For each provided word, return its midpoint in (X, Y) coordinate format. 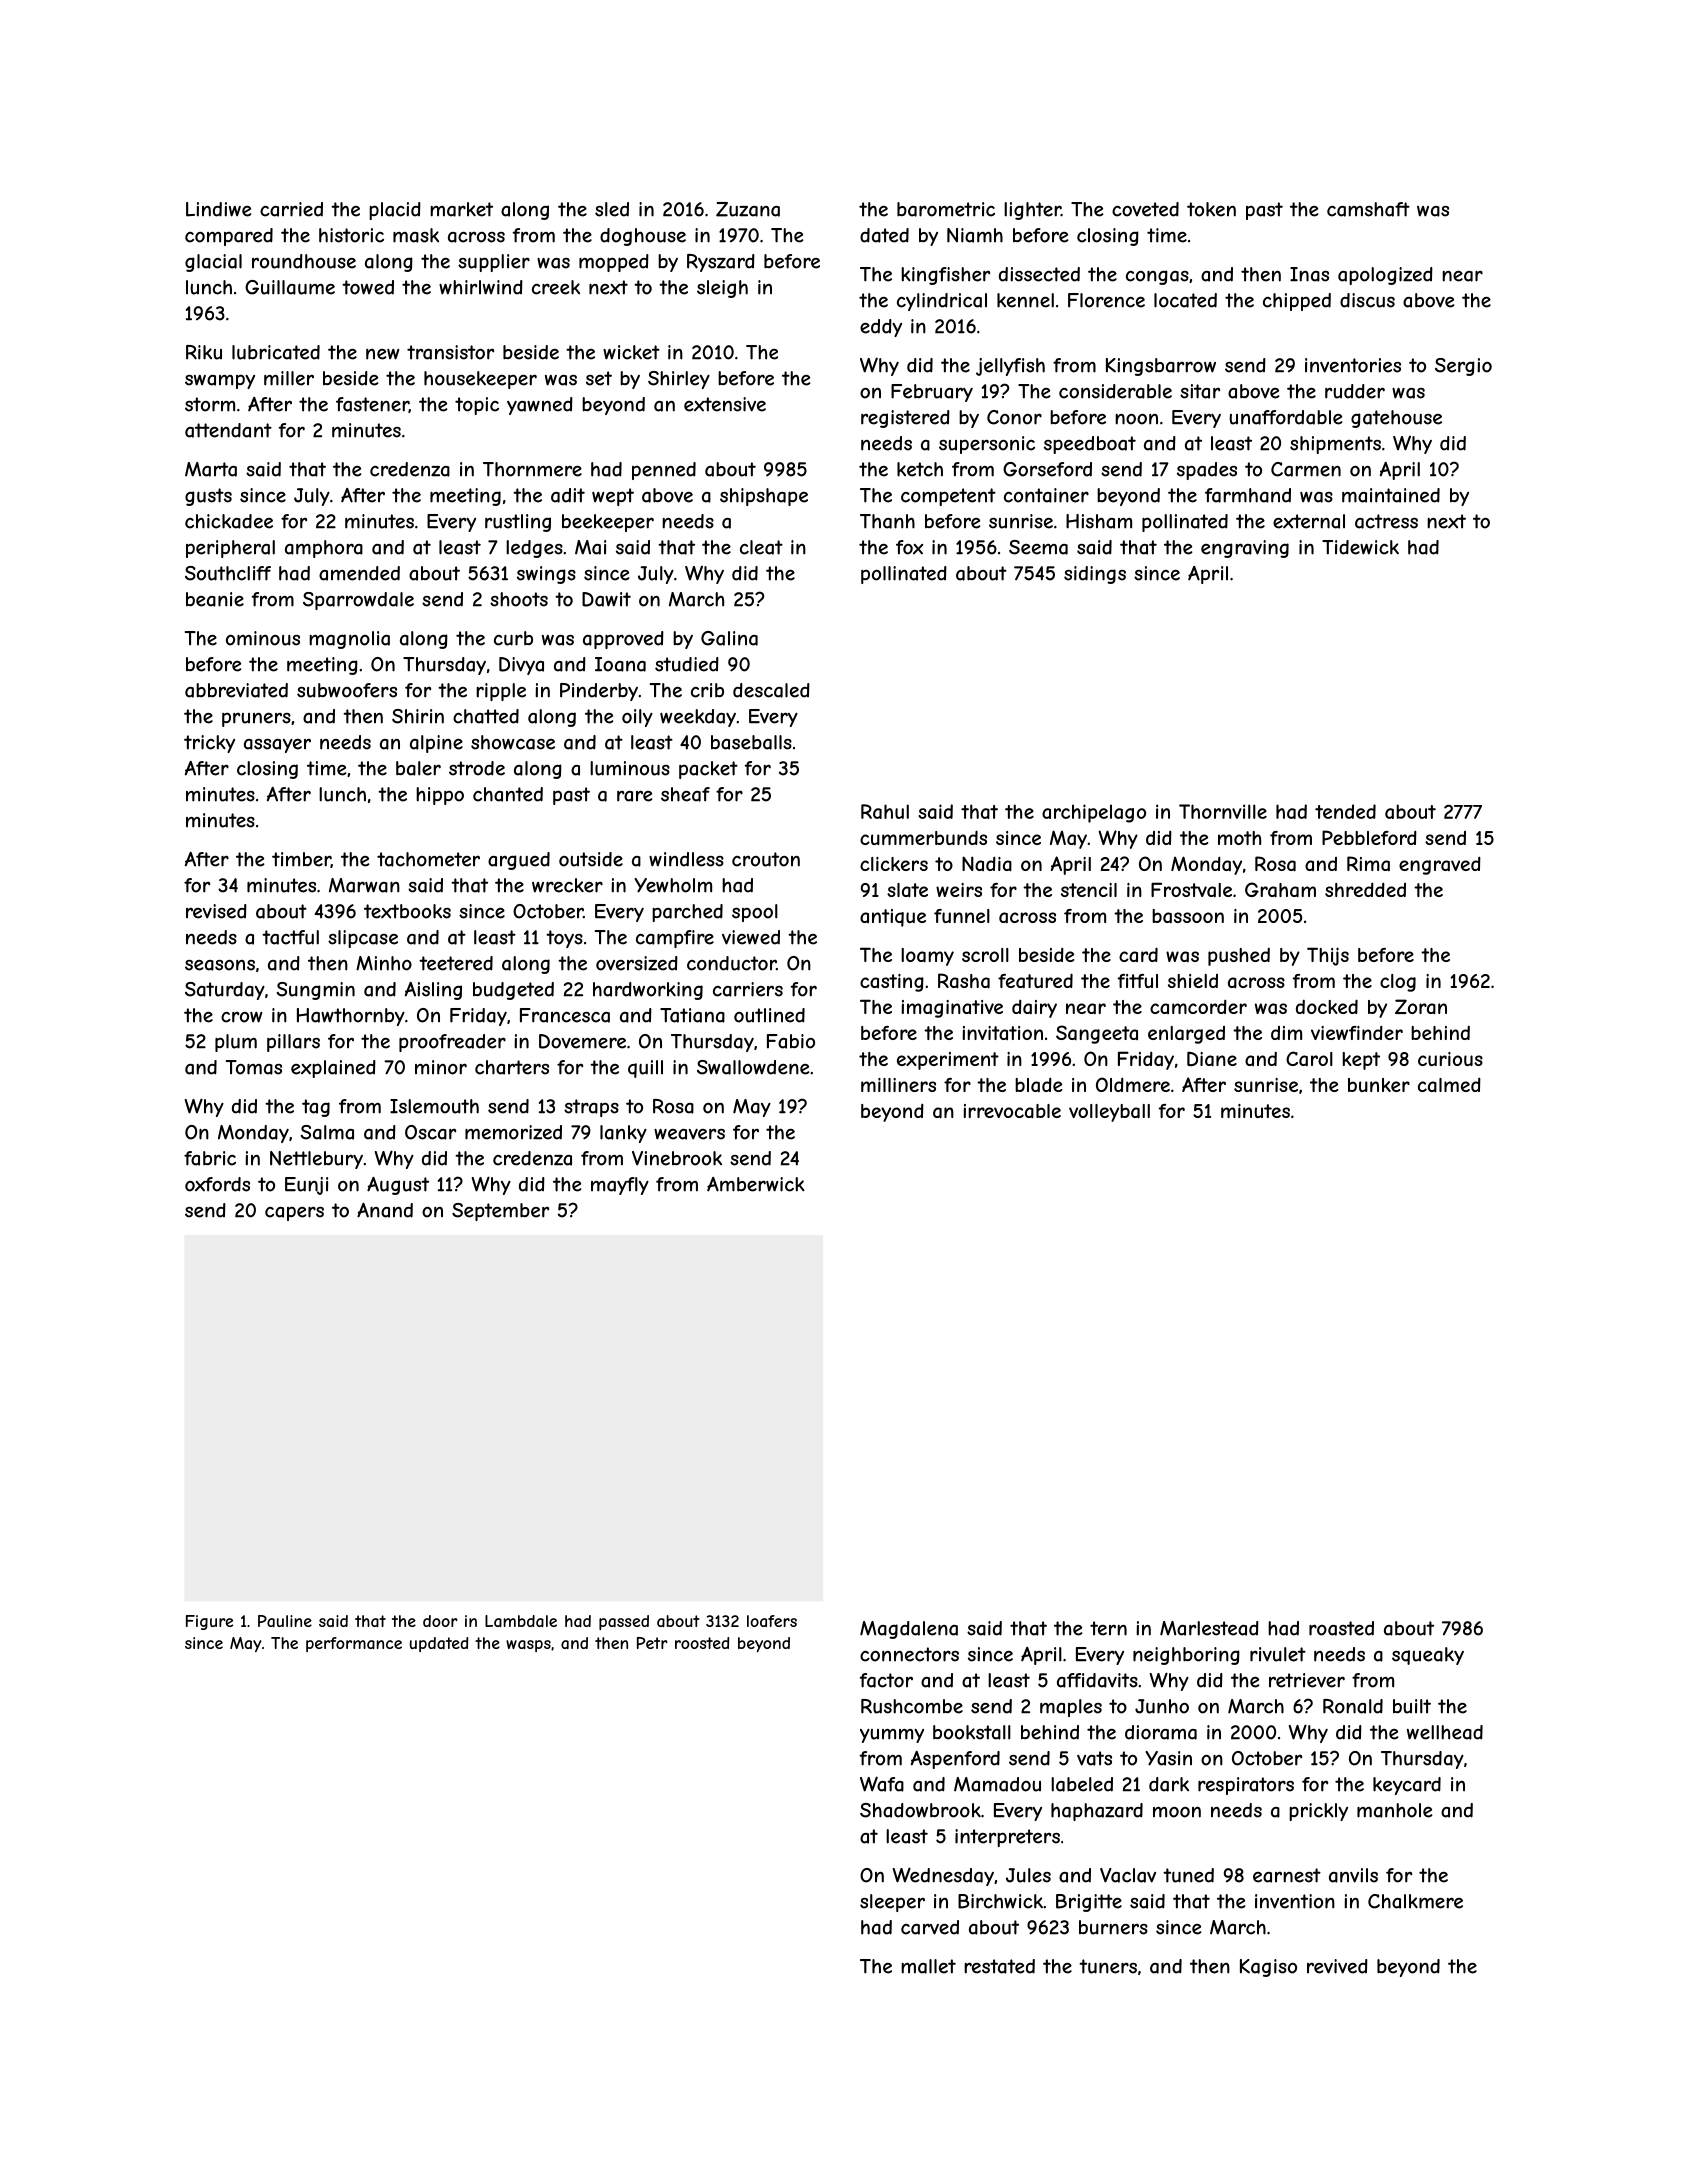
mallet (928, 1966)
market (461, 209)
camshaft (1368, 209)
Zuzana (748, 209)
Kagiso (1268, 1968)
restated (999, 1966)
